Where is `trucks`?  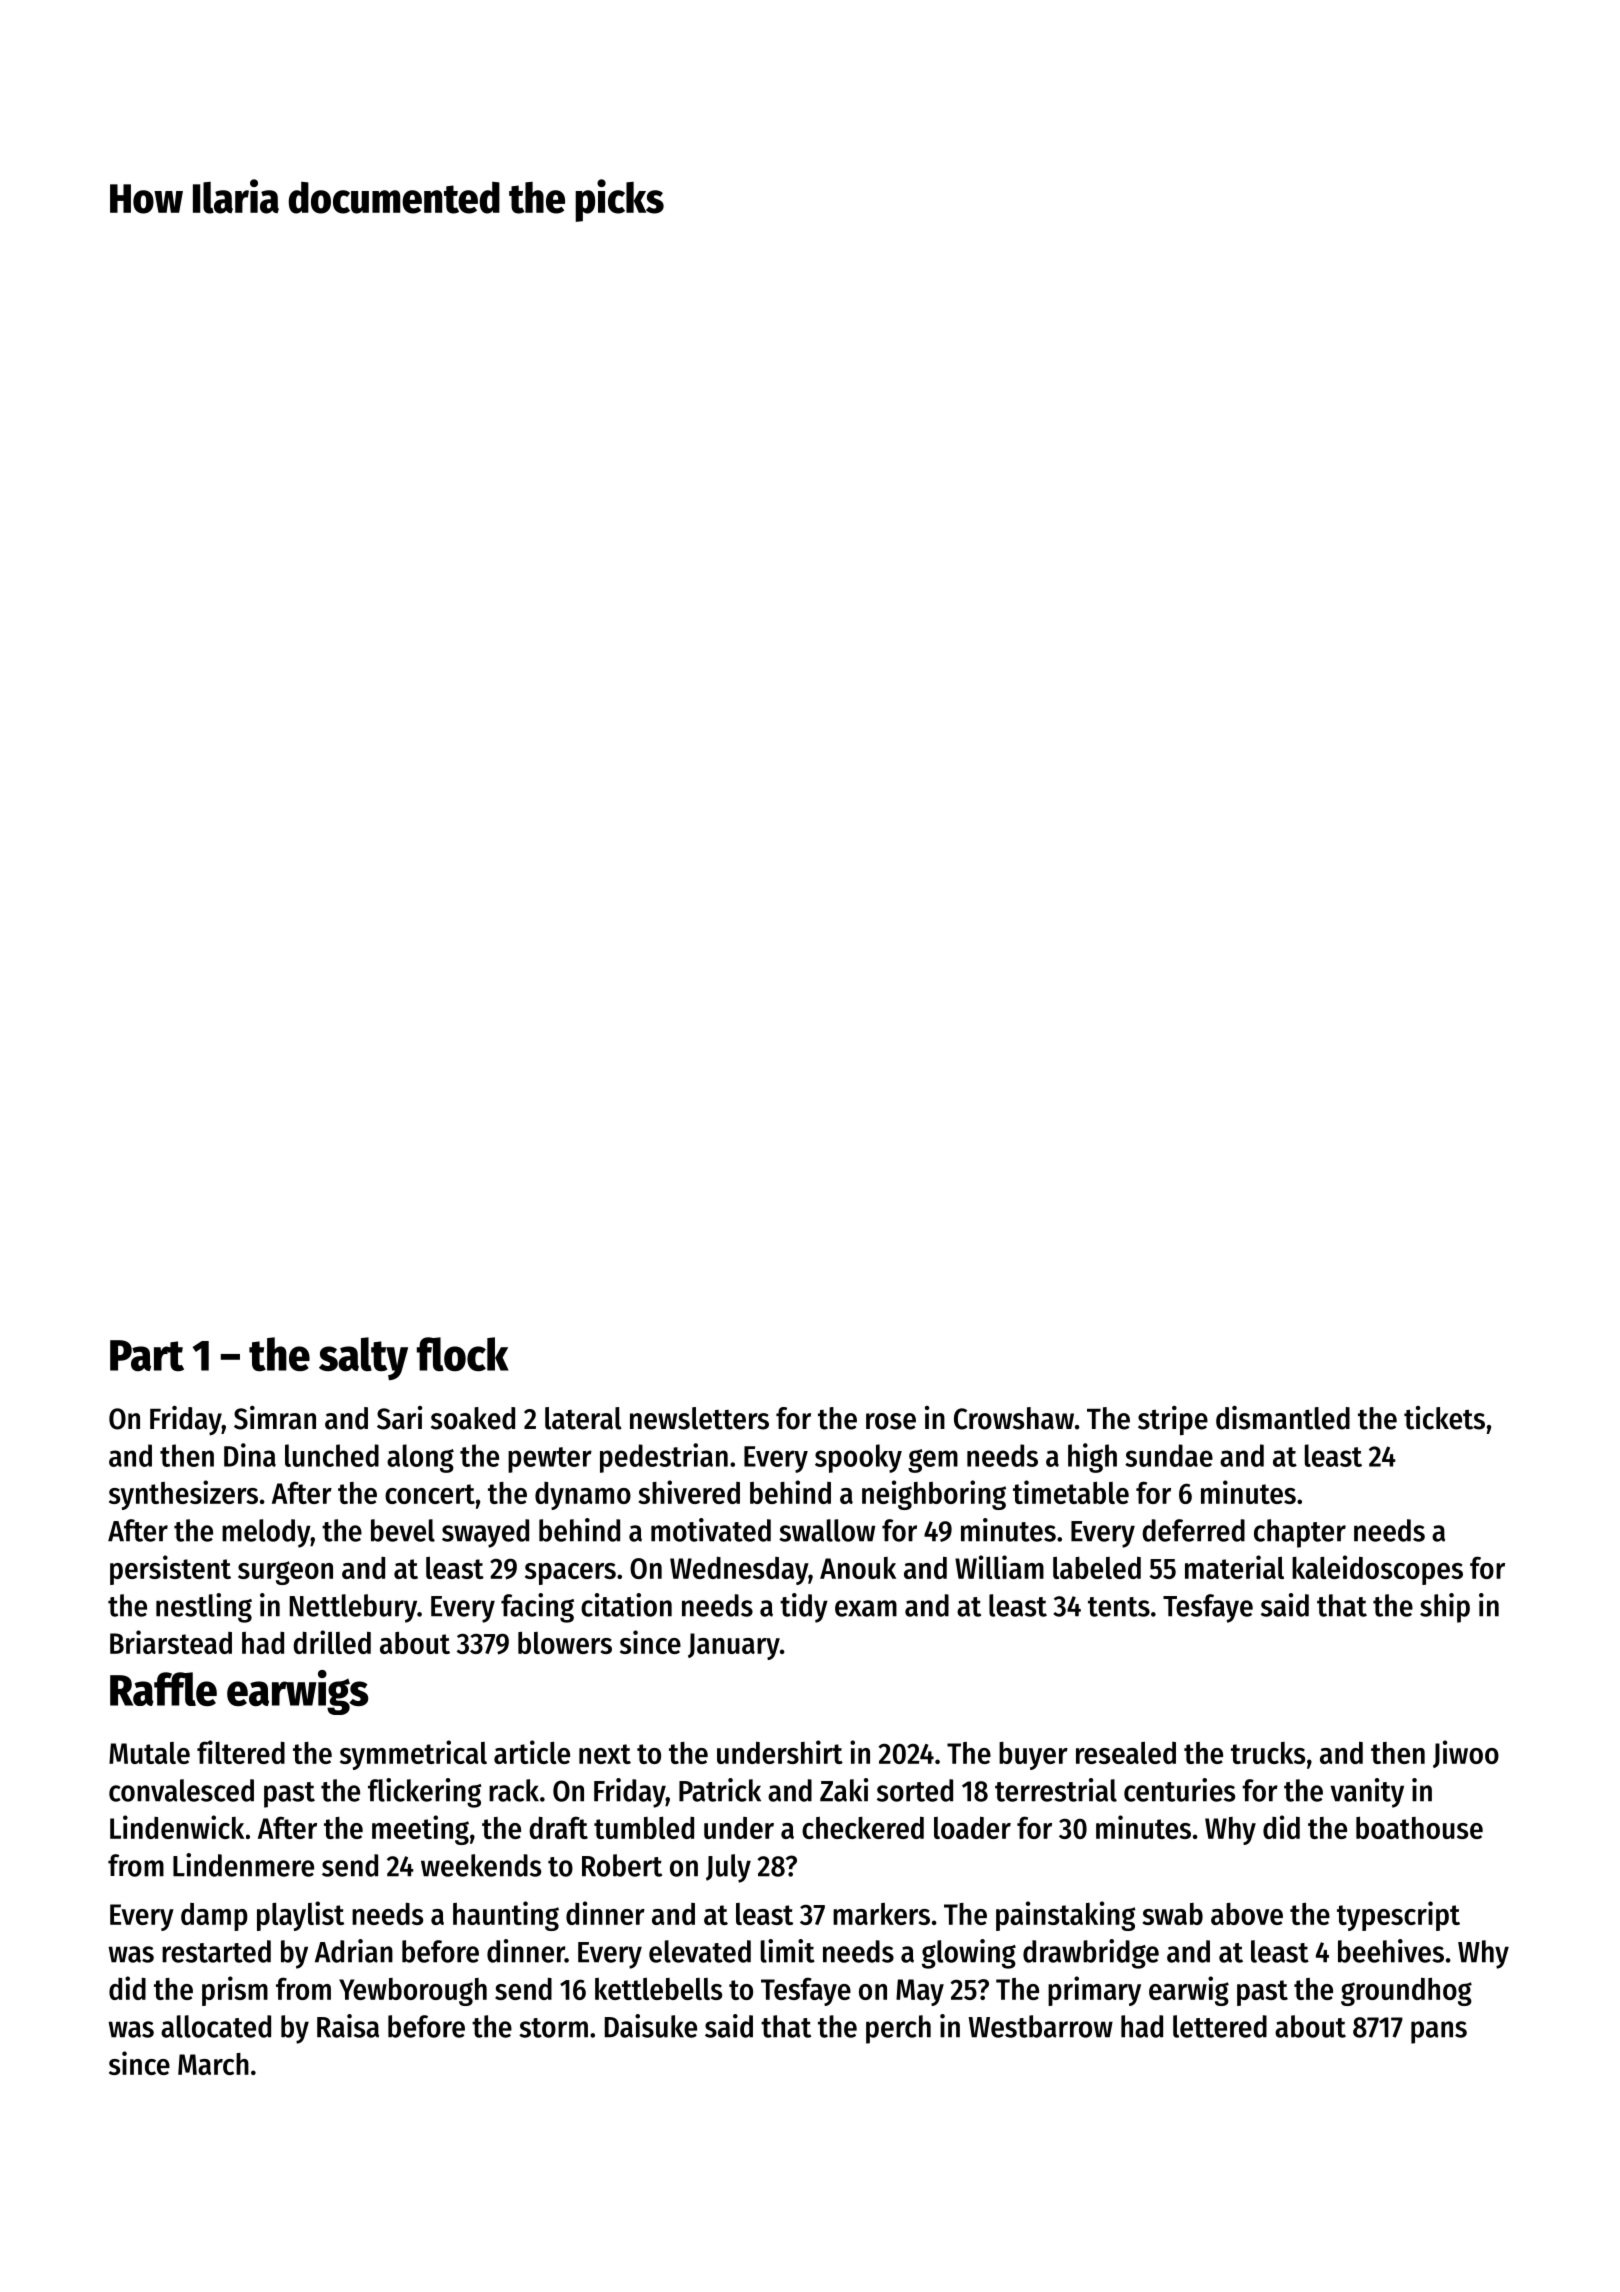
trucks is located at coordinates (1268, 1753).
